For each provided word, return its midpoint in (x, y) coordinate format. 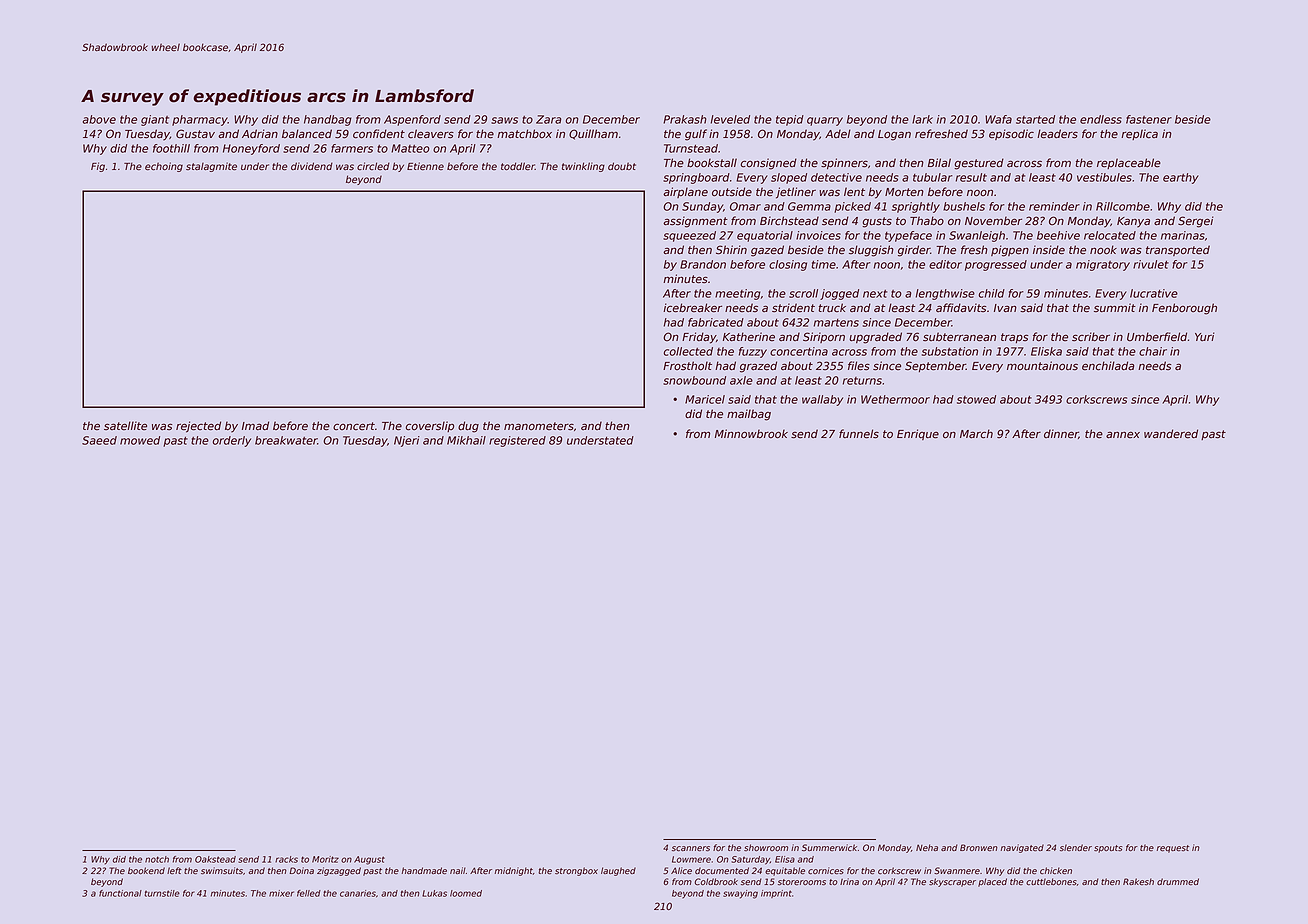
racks (286, 859)
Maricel (705, 399)
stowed (976, 399)
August (369, 860)
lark (922, 119)
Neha (927, 847)
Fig (98, 167)
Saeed (99, 440)
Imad (255, 425)
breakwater (286, 440)
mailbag (749, 415)
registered (517, 441)
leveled (730, 119)
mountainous (1042, 366)
